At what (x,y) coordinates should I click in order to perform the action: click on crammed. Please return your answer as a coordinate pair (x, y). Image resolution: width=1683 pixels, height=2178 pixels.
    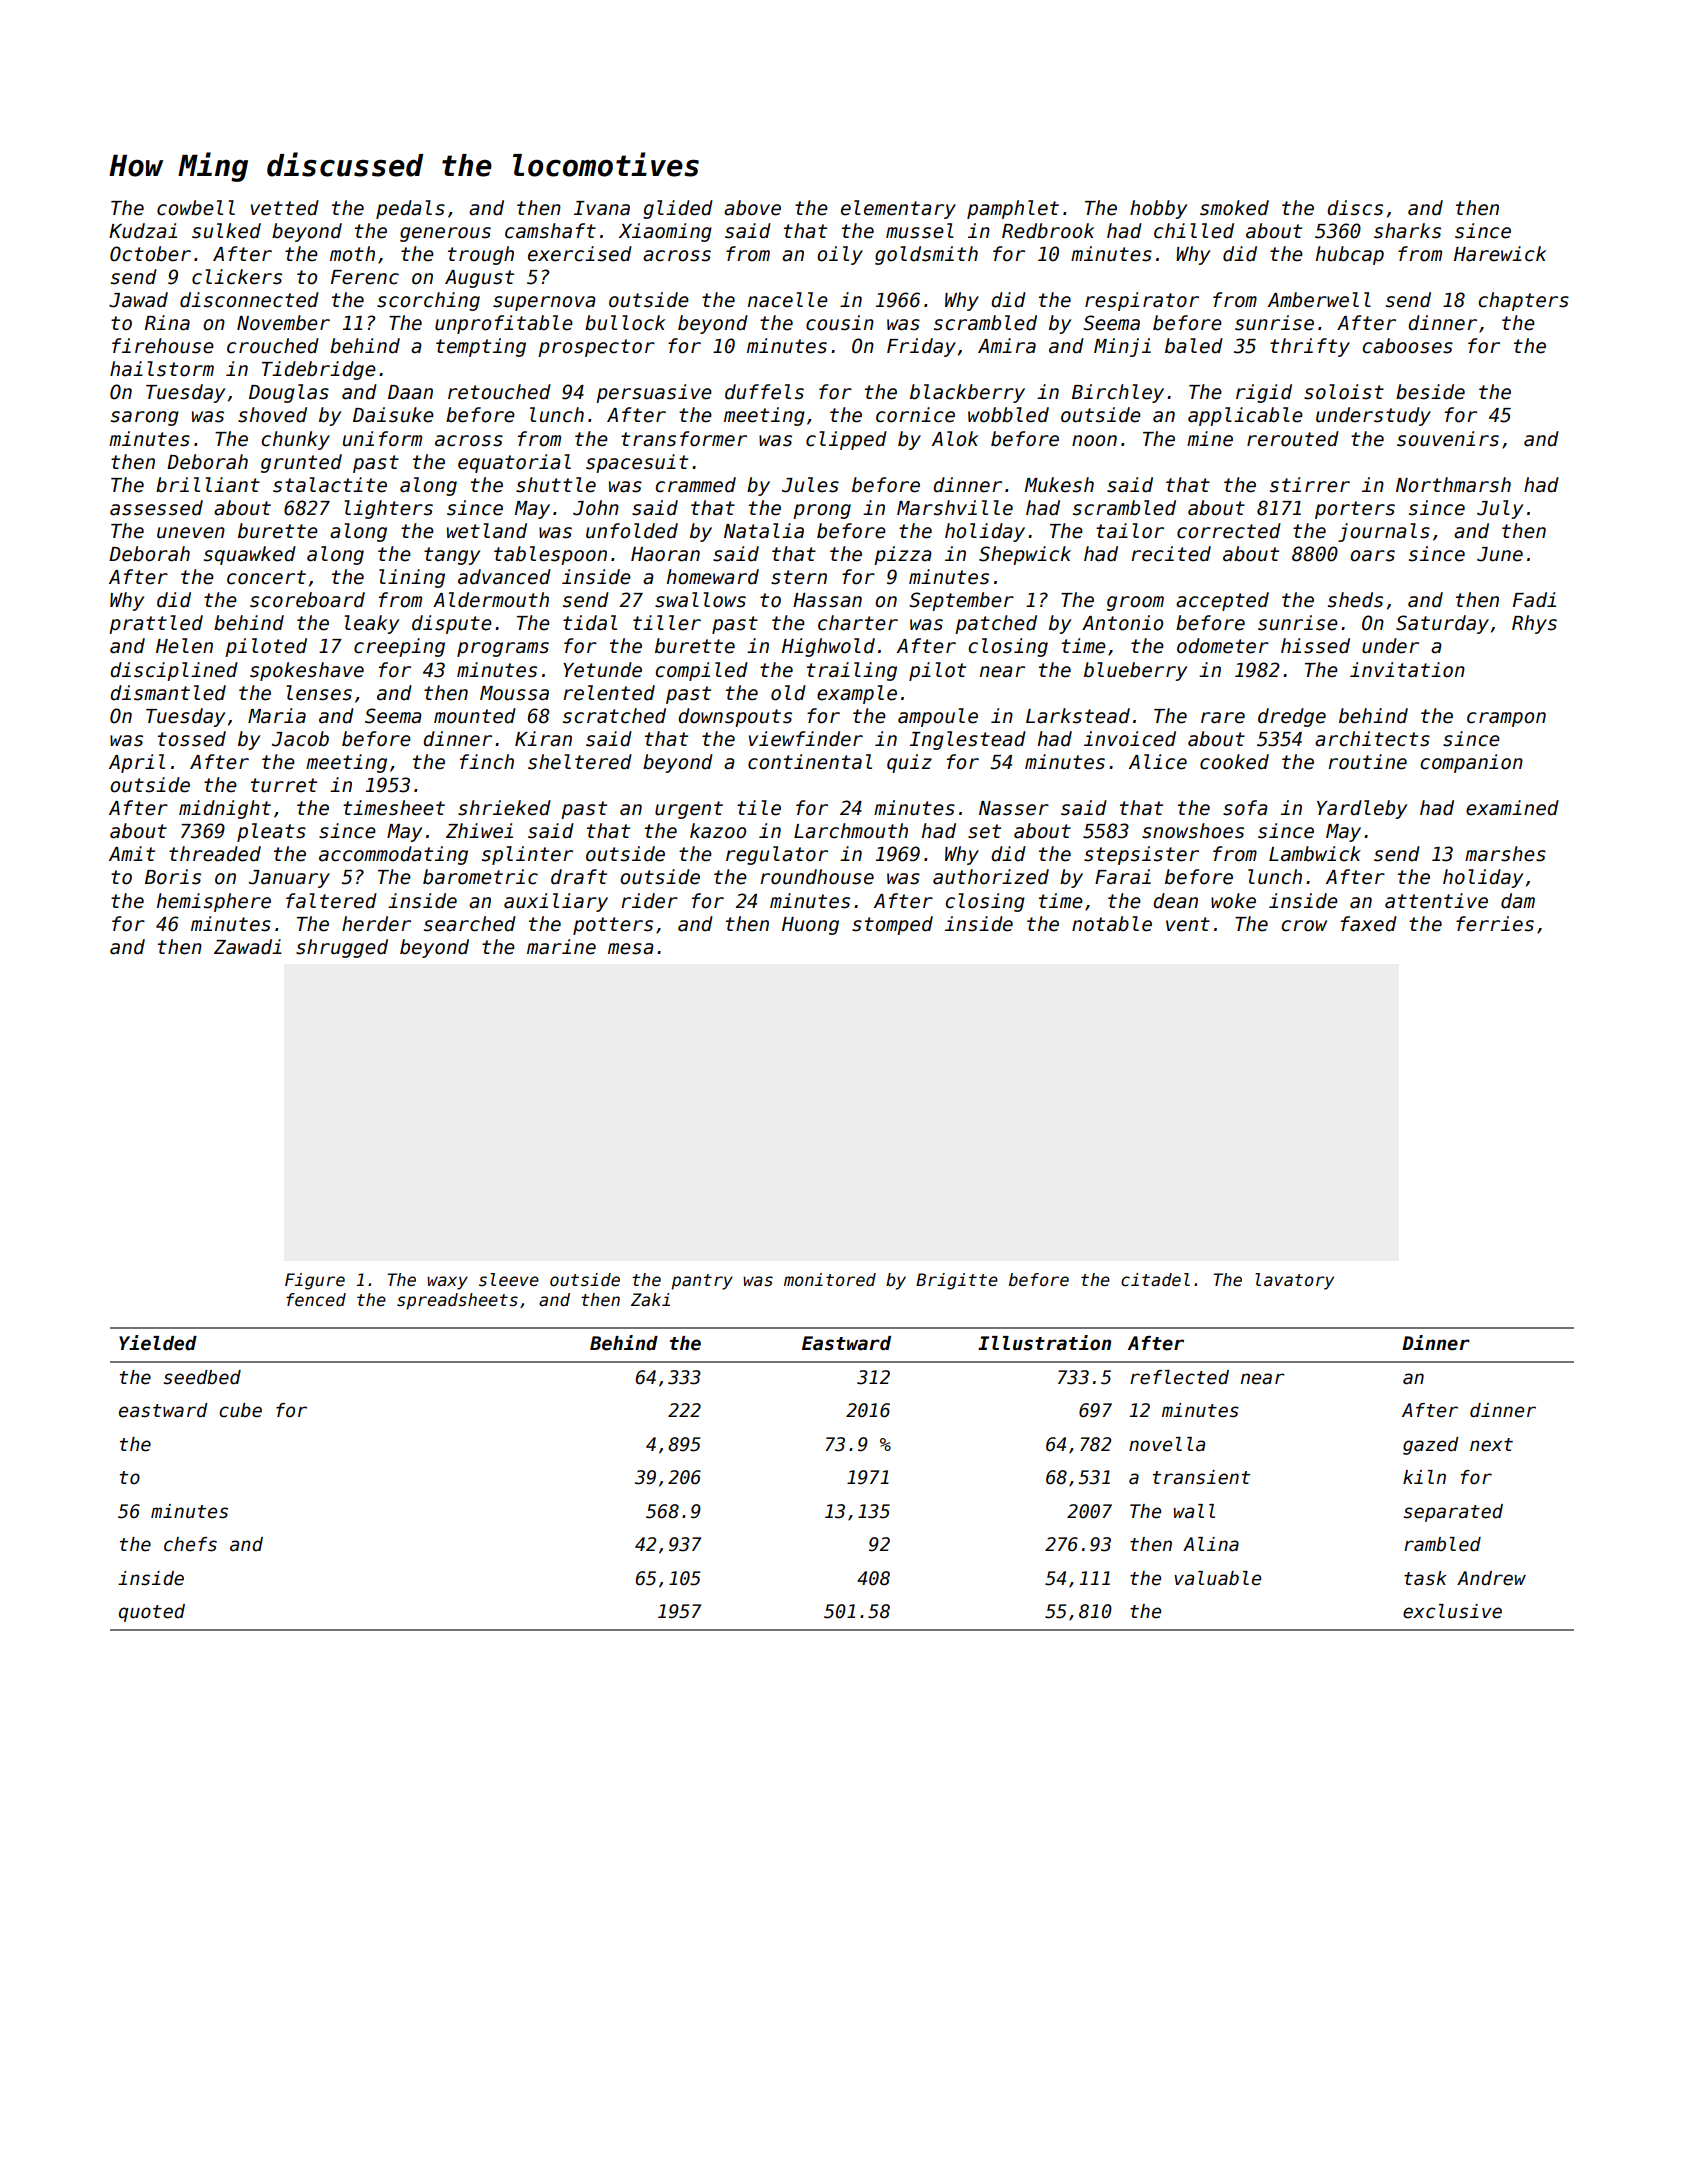
    Looking at the image, I should click on (695, 485).
